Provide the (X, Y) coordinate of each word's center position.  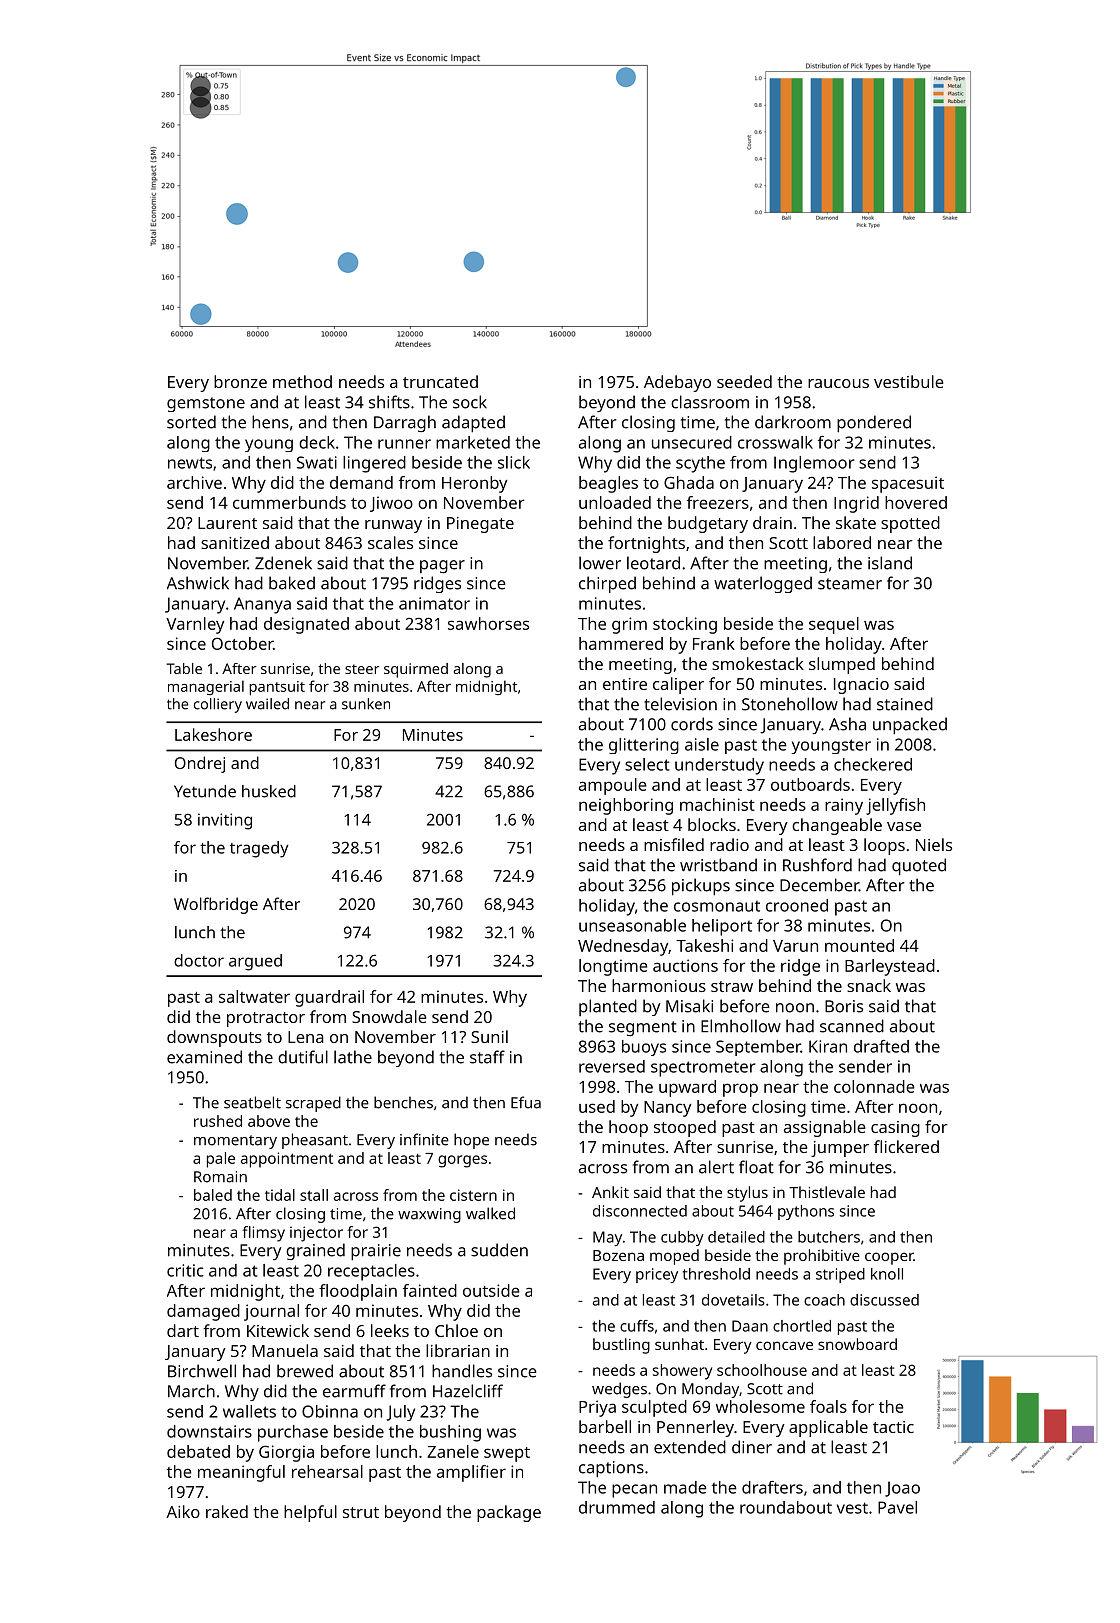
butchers (829, 1237)
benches (403, 1102)
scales (390, 542)
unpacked (910, 726)
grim (629, 625)
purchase (293, 1433)
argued (255, 962)
